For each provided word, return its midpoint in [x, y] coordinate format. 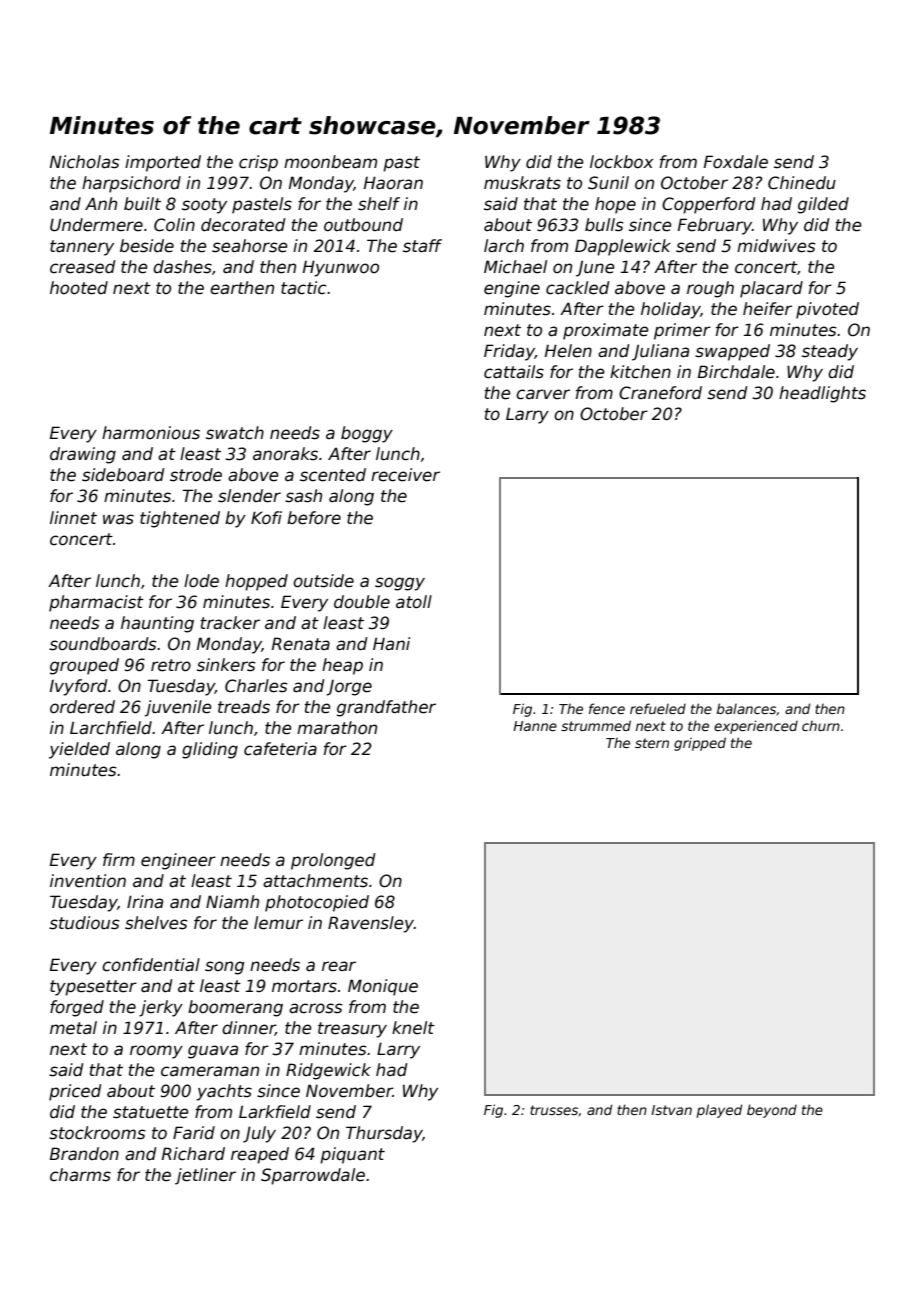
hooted [79, 288]
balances [746, 708]
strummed [596, 725]
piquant [352, 1155]
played [719, 1111]
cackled [578, 288]
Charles [256, 686]
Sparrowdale [313, 1176]
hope [615, 205]
